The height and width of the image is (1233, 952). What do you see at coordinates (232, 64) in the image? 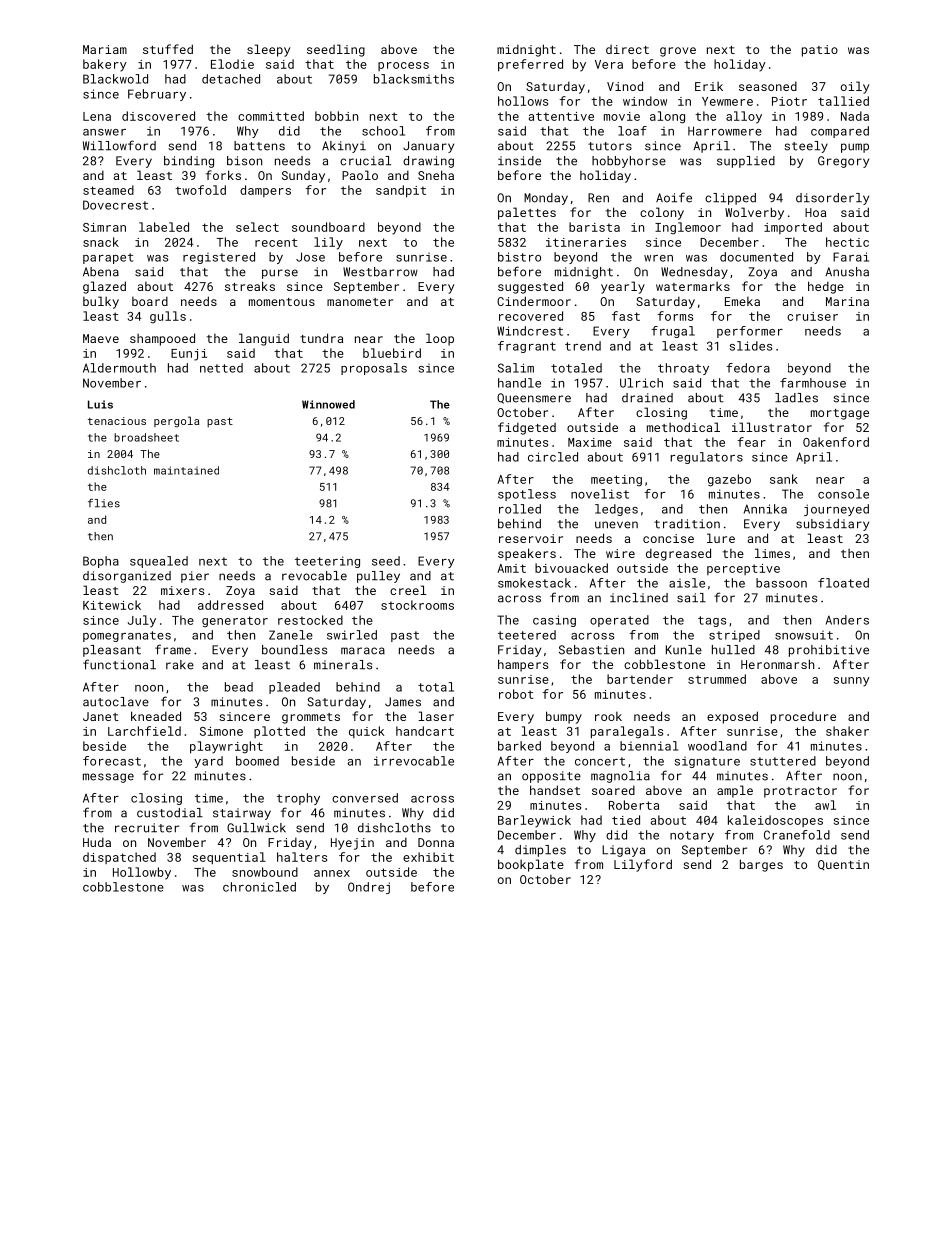
I see `Elodie` at bounding box center [232, 64].
